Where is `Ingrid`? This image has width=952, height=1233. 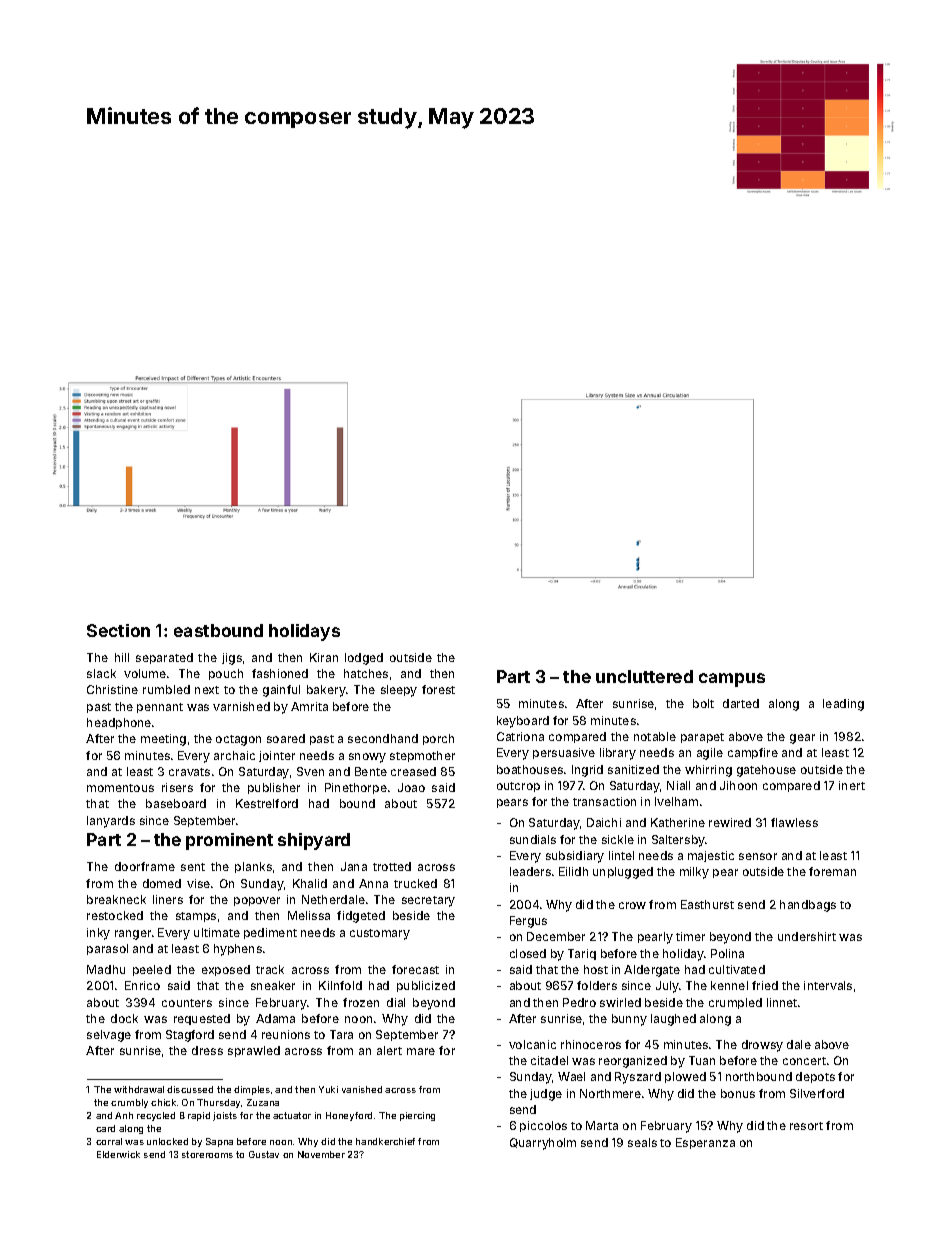
Ingrid is located at coordinates (587, 771).
